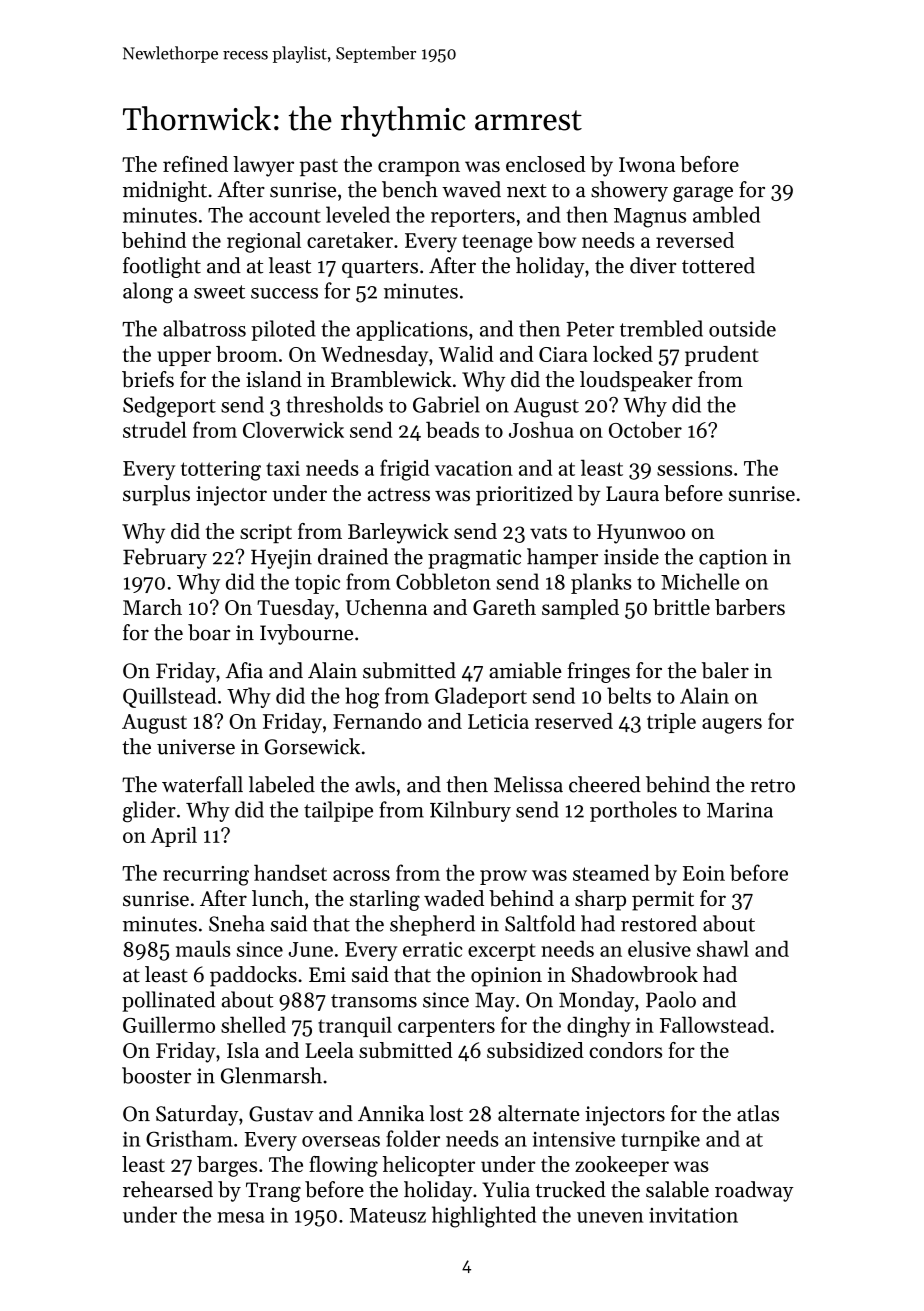 This screenshot has width=924, height=1311. Describe the element at coordinates (195, 164) in the screenshot. I see `refined` at that location.
